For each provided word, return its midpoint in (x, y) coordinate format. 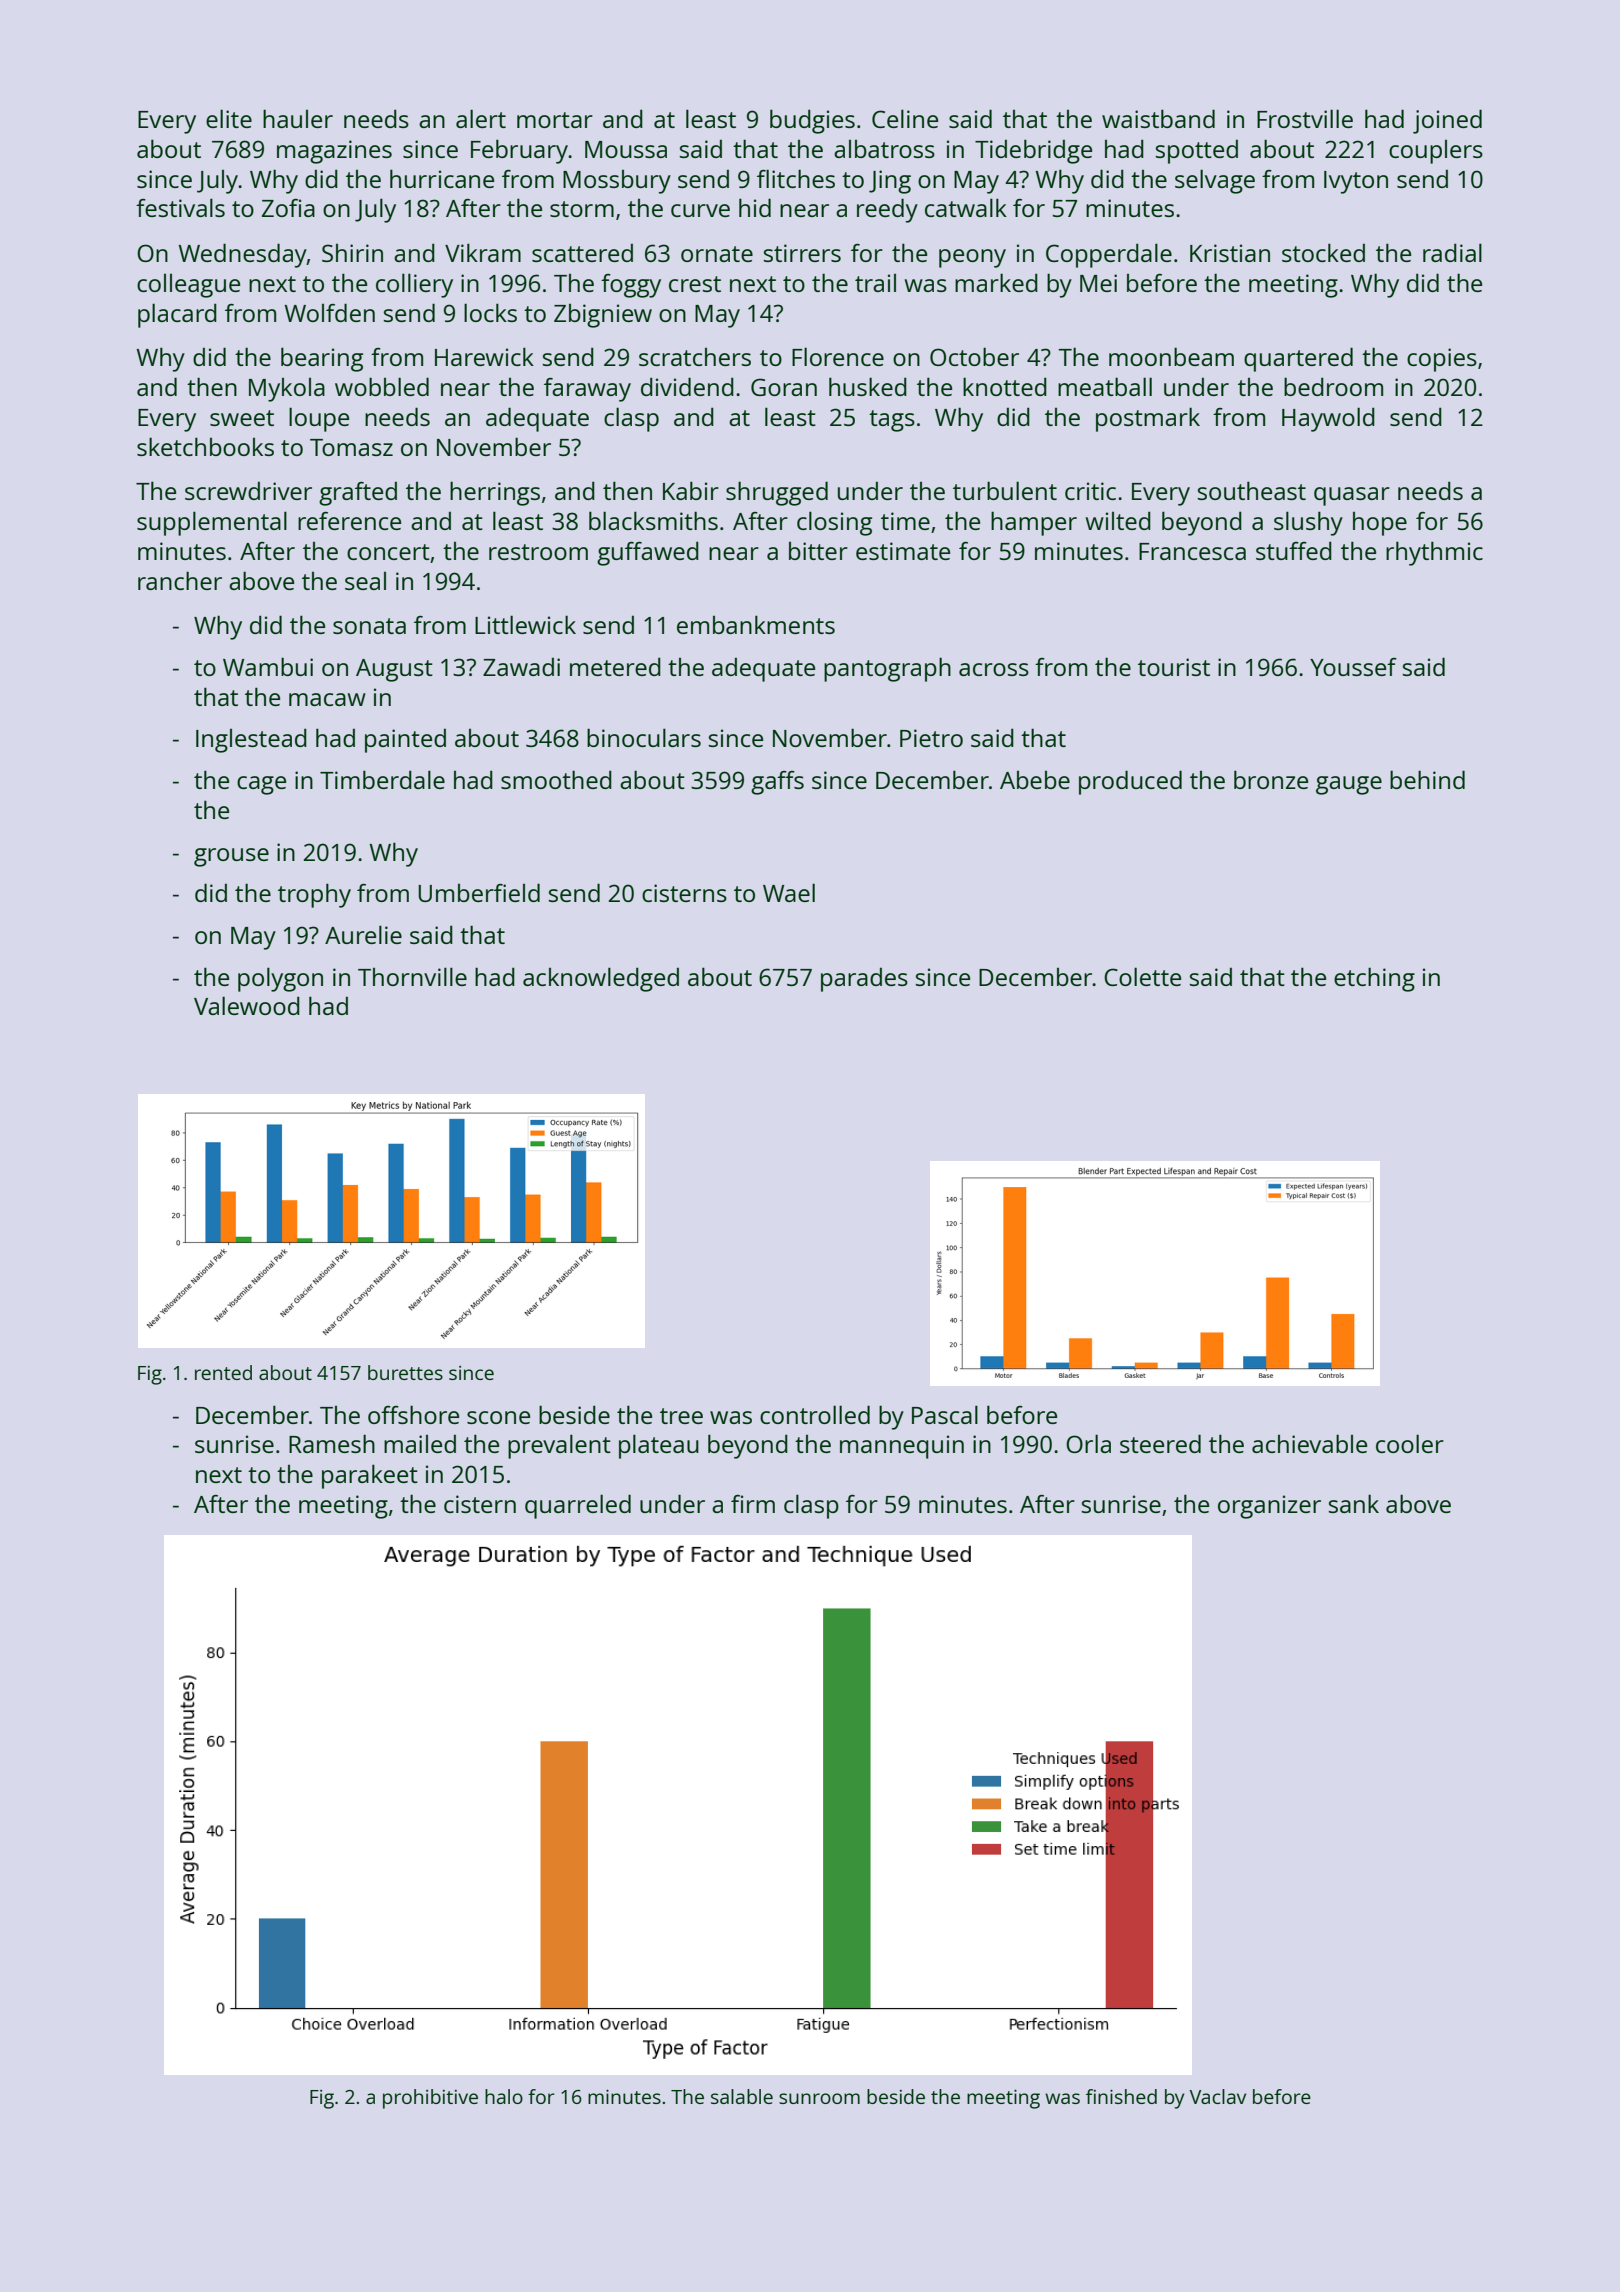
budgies (812, 121)
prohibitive (430, 2099)
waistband (1158, 118)
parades (864, 980)
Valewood (247, 1005)
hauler (298, 118)
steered (1160, 1443)
